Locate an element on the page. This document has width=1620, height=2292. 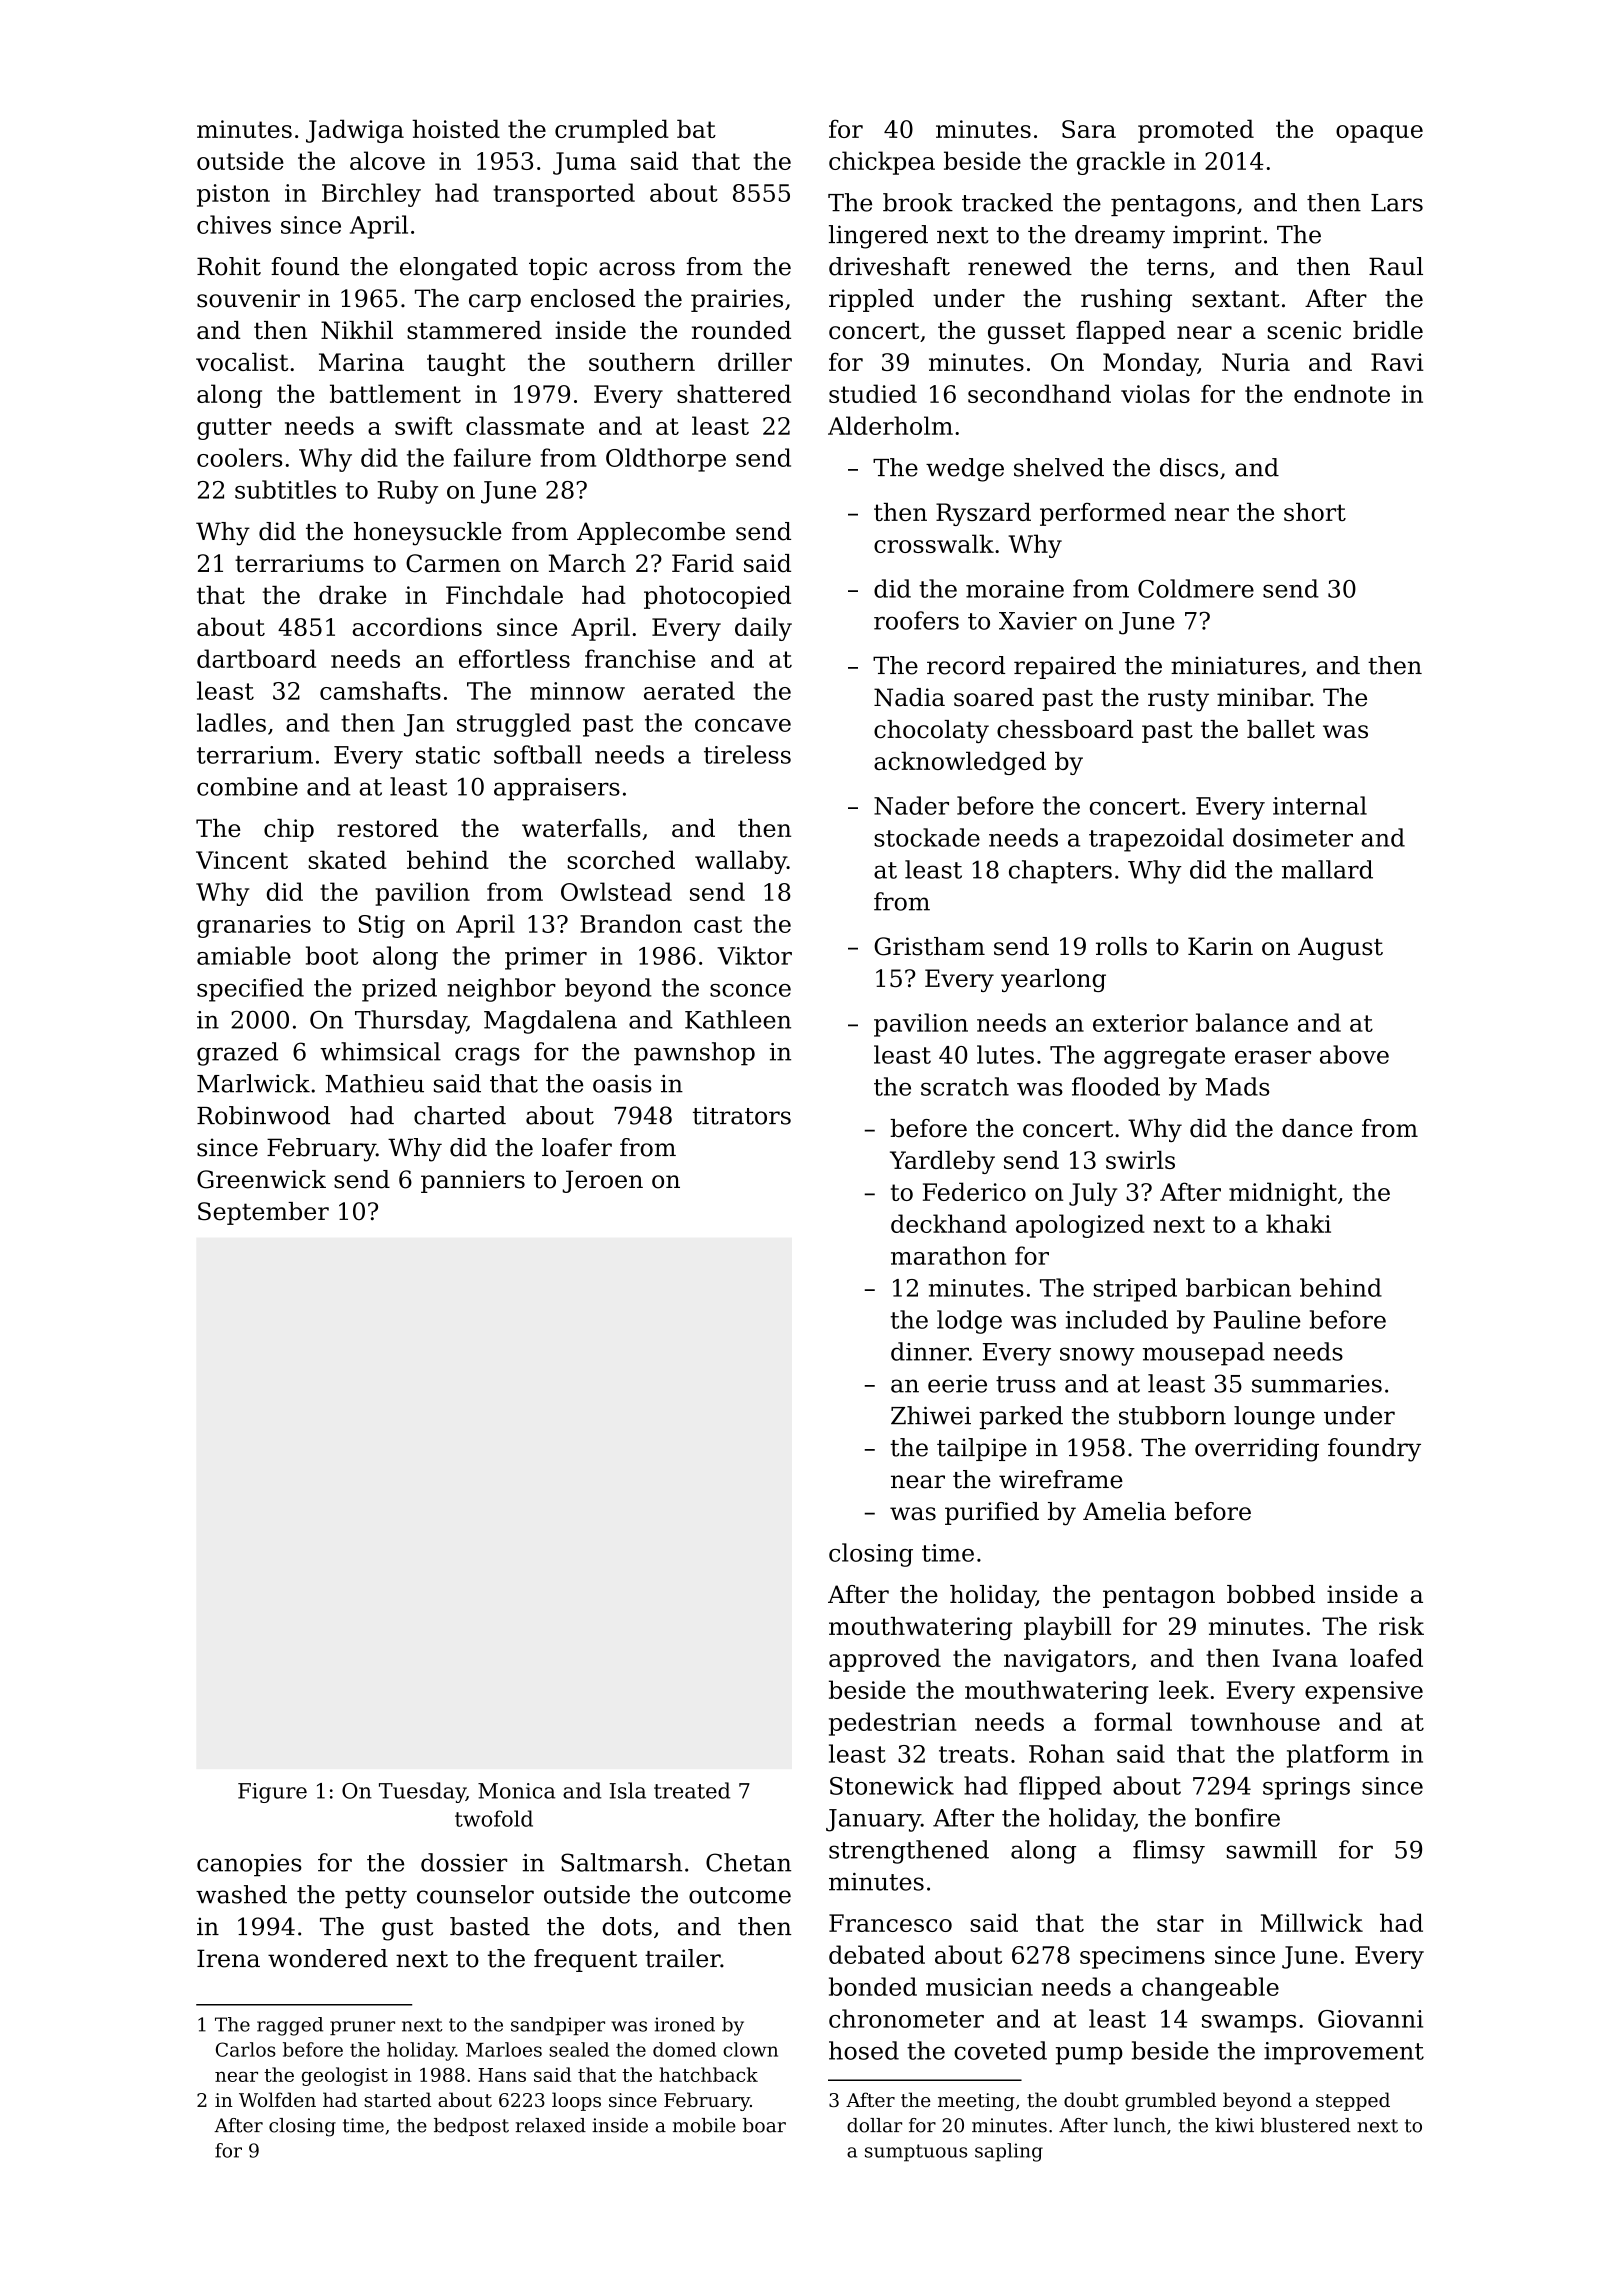
Amelia is located at coordinates (1124, 1511).
